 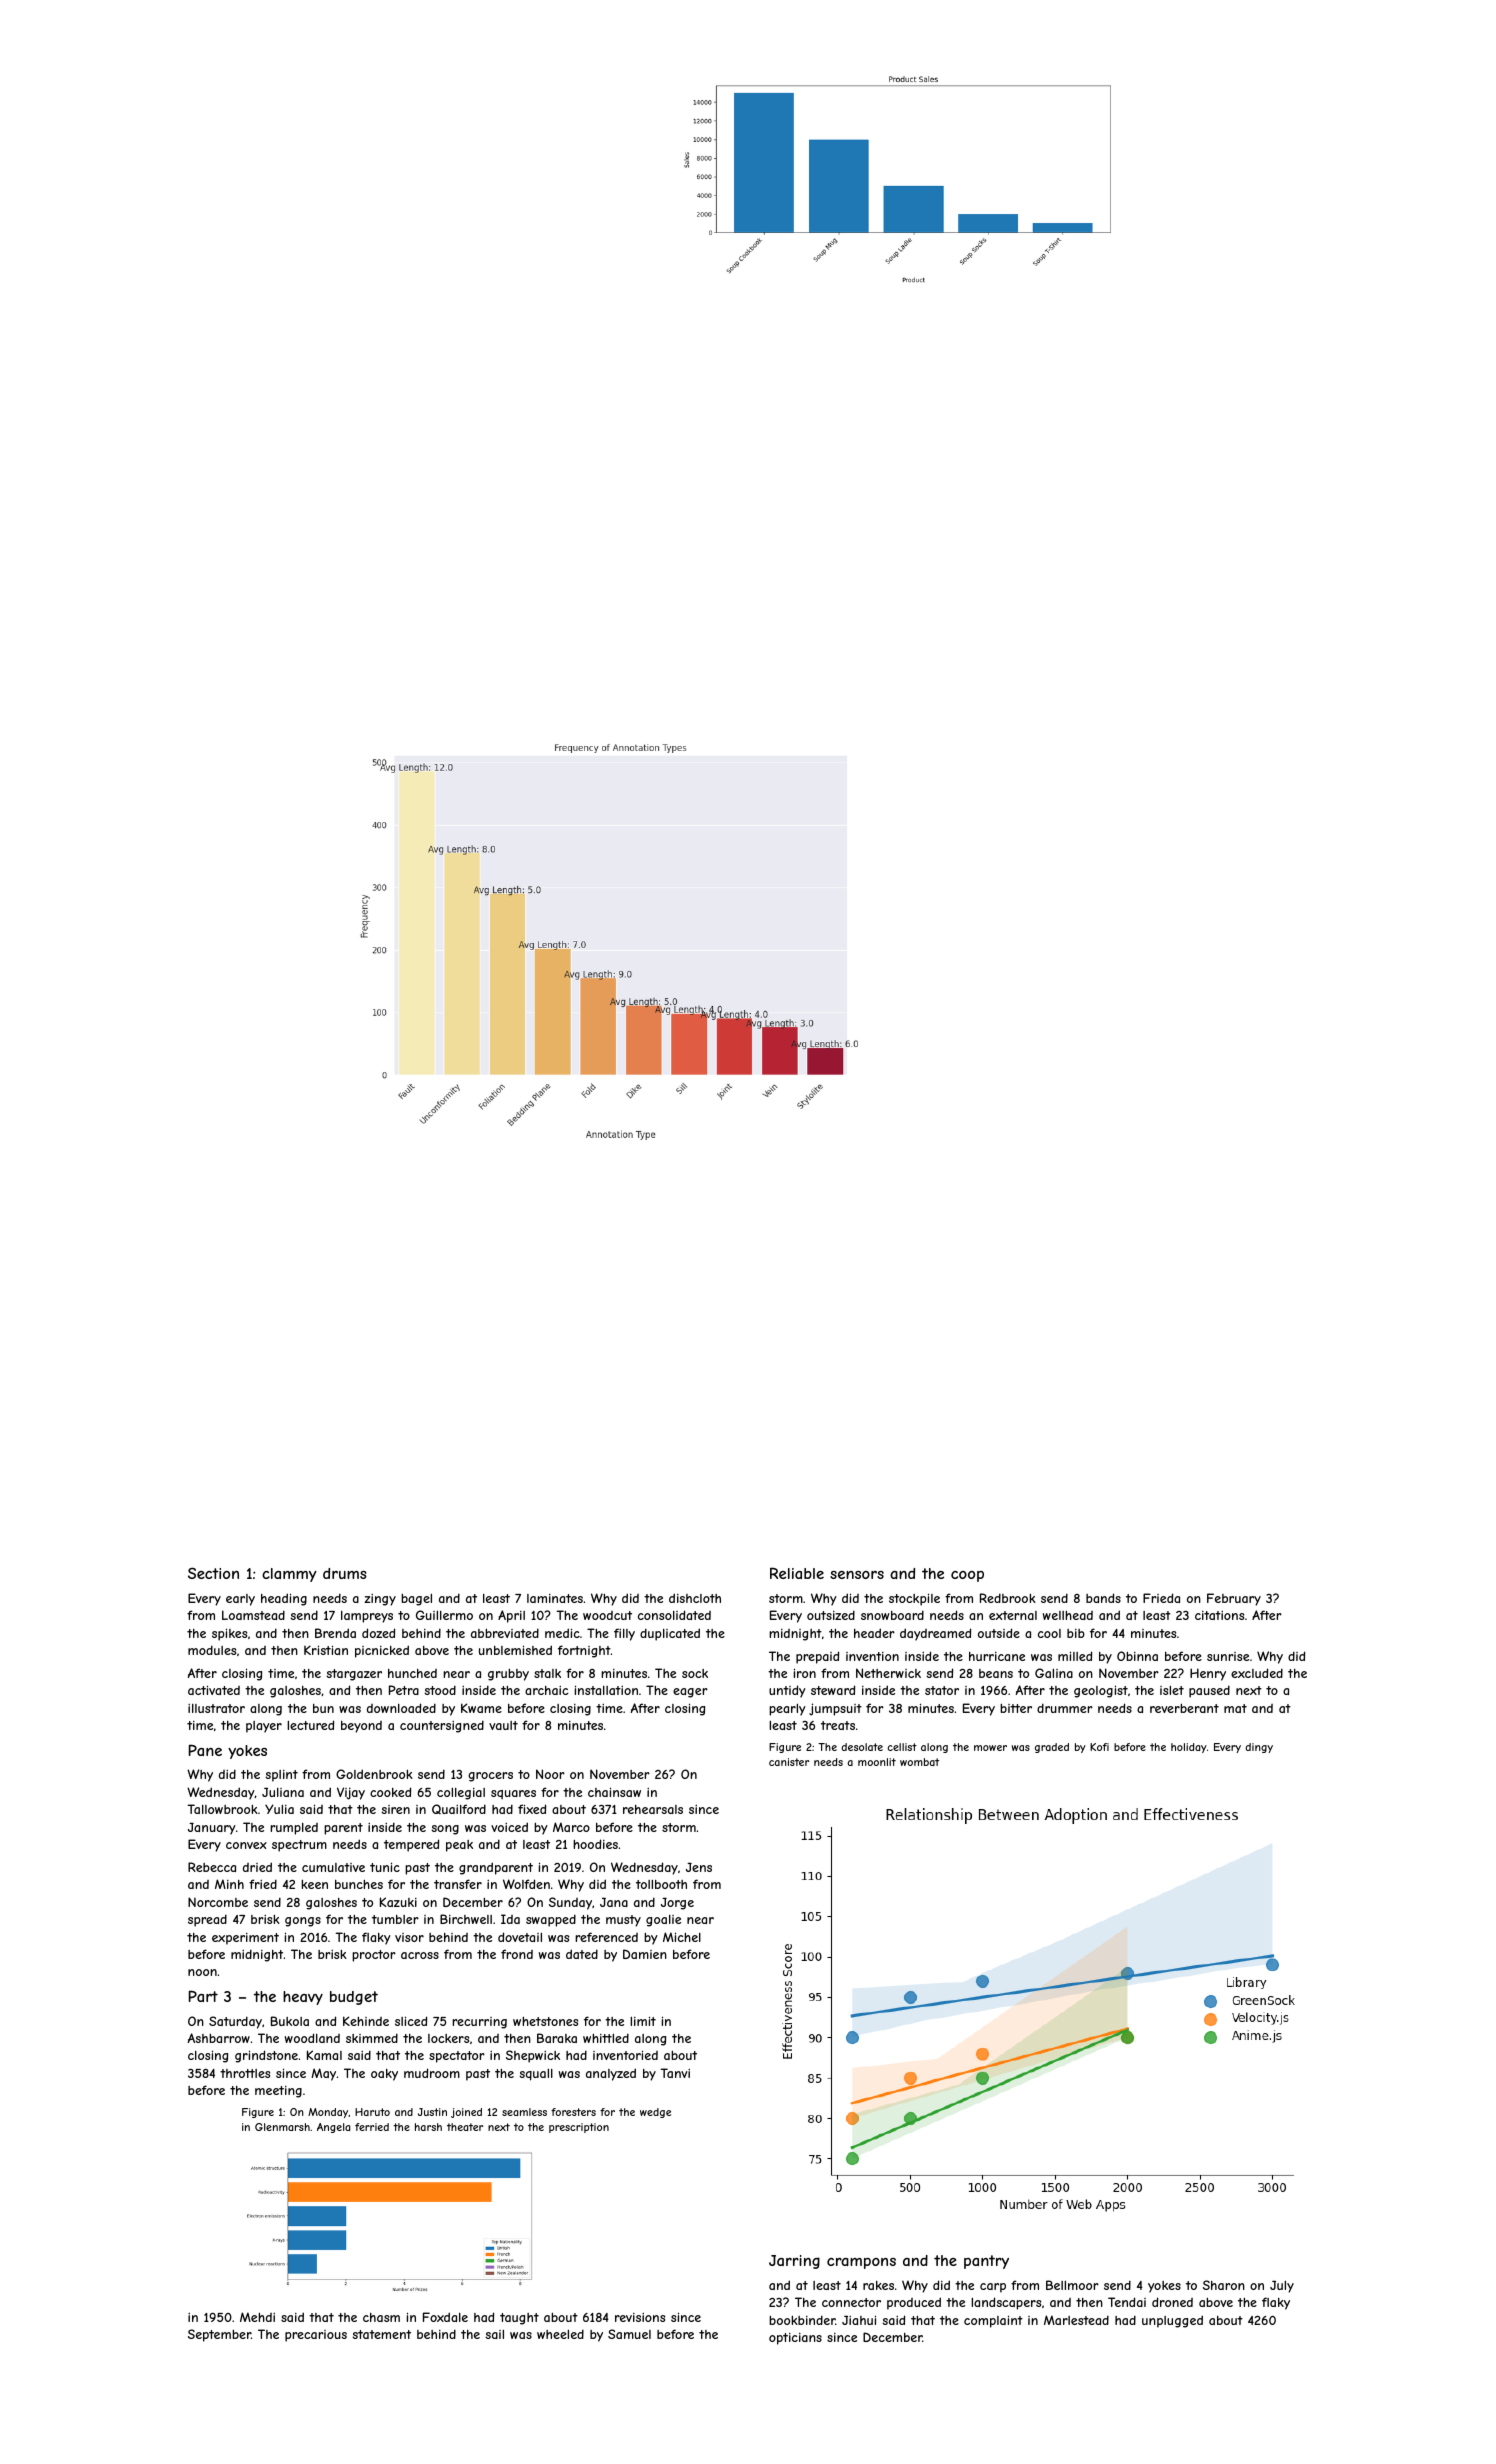 I want to click on stood, so click(x=440, y=1690).
